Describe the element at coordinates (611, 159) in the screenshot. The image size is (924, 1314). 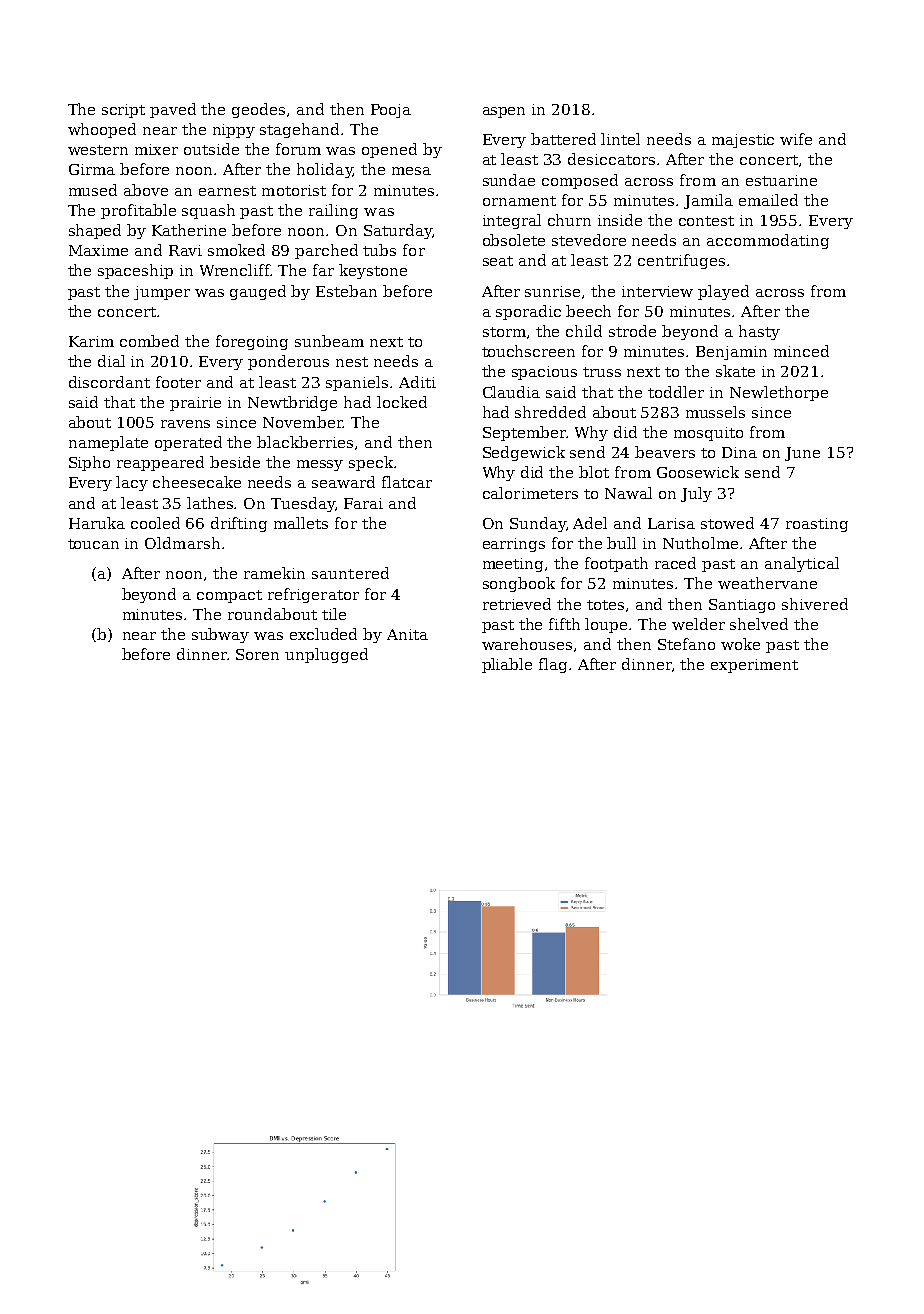
I see `desiccators` at that location.
